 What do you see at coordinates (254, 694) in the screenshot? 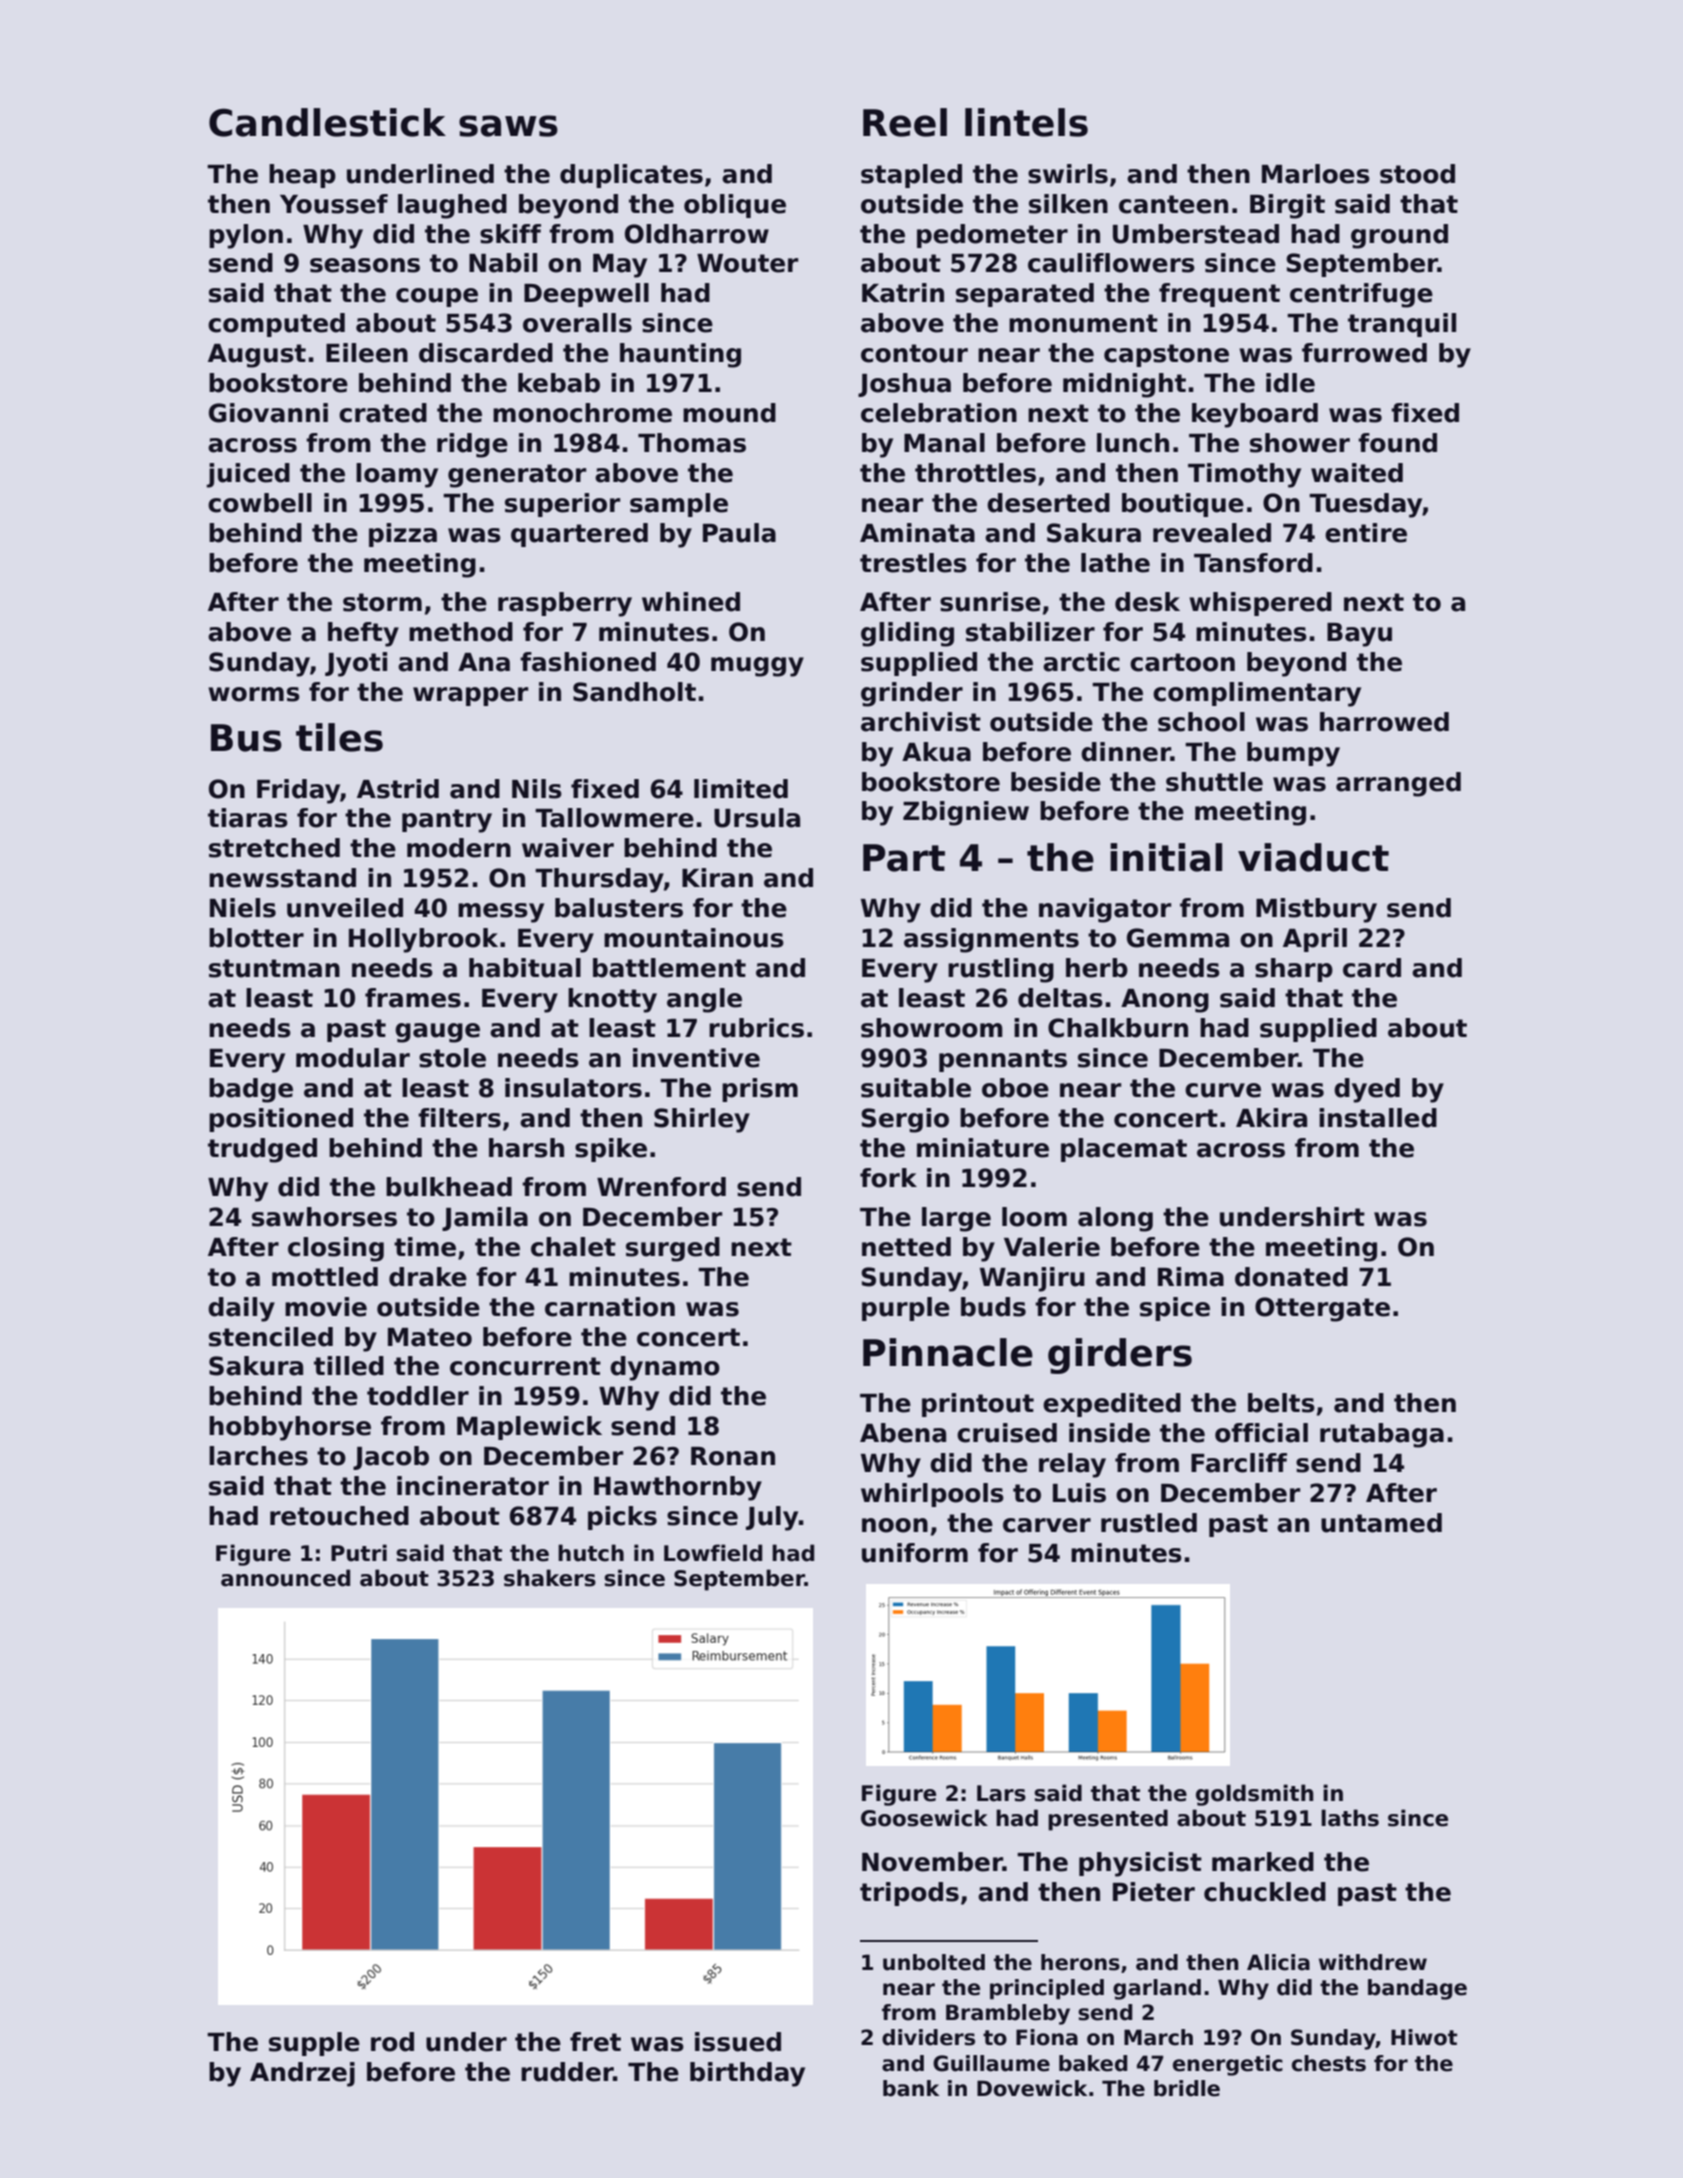
I see `worms` at bounding box center [254, 694].
